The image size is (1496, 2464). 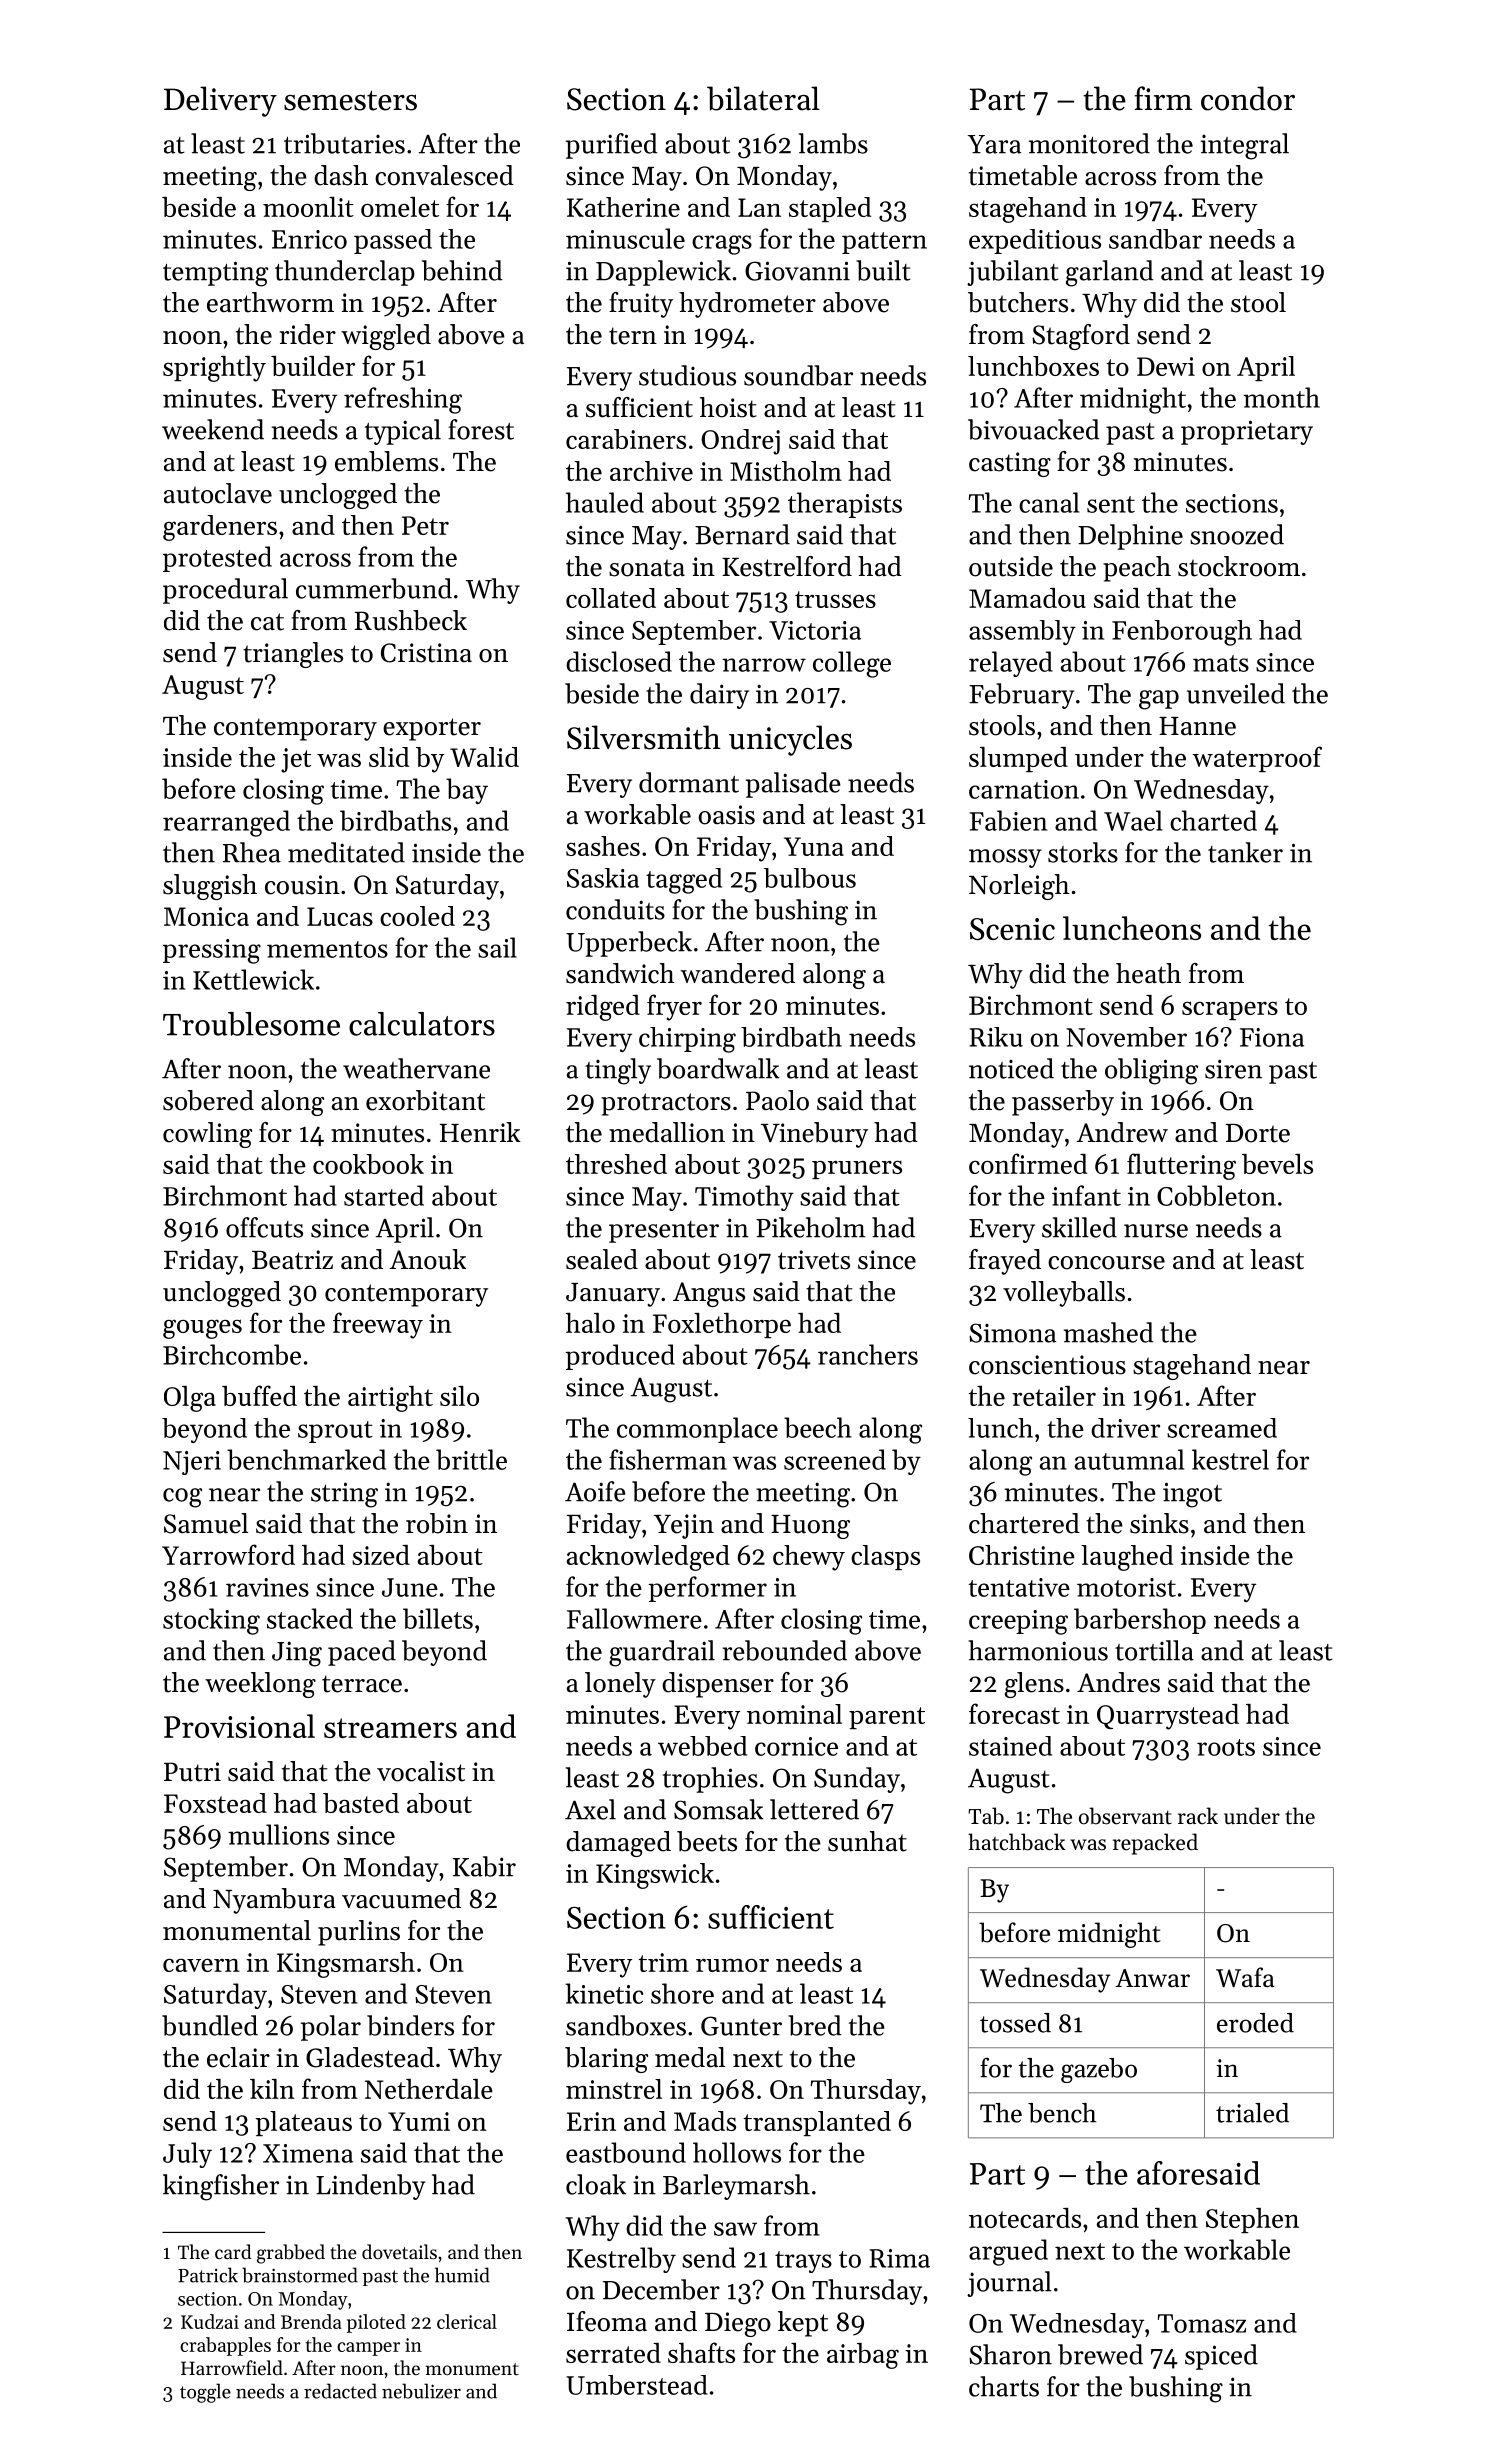 I want to click on condor, so click(x=1248, y=98).
